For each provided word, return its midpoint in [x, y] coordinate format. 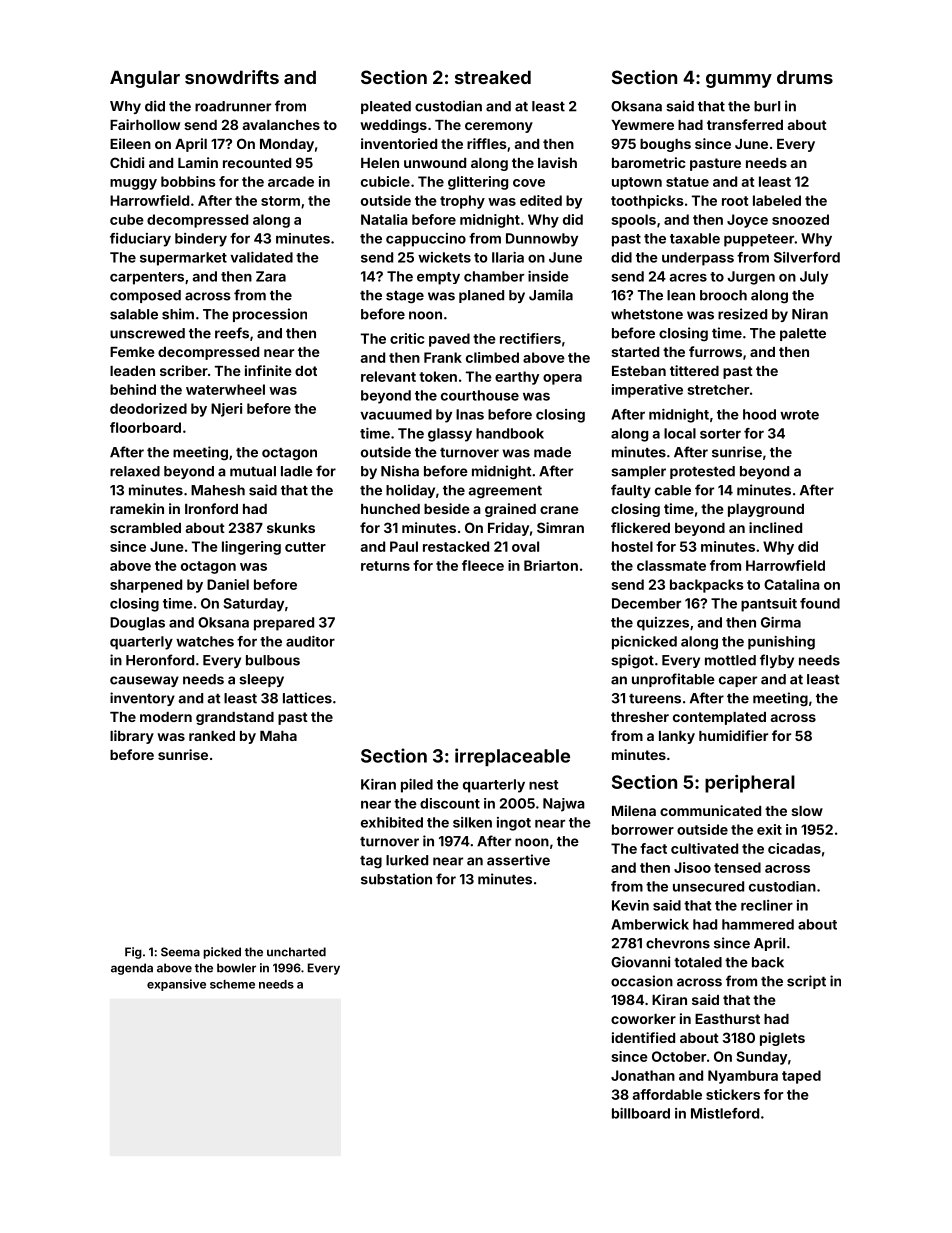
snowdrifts [232, 77]
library [132, 737]
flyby [777, 661]
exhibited [392, 822]
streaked [493, 77]
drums [805, 77]
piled [417, 786]
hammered [758, 924]
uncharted [296, 952]
